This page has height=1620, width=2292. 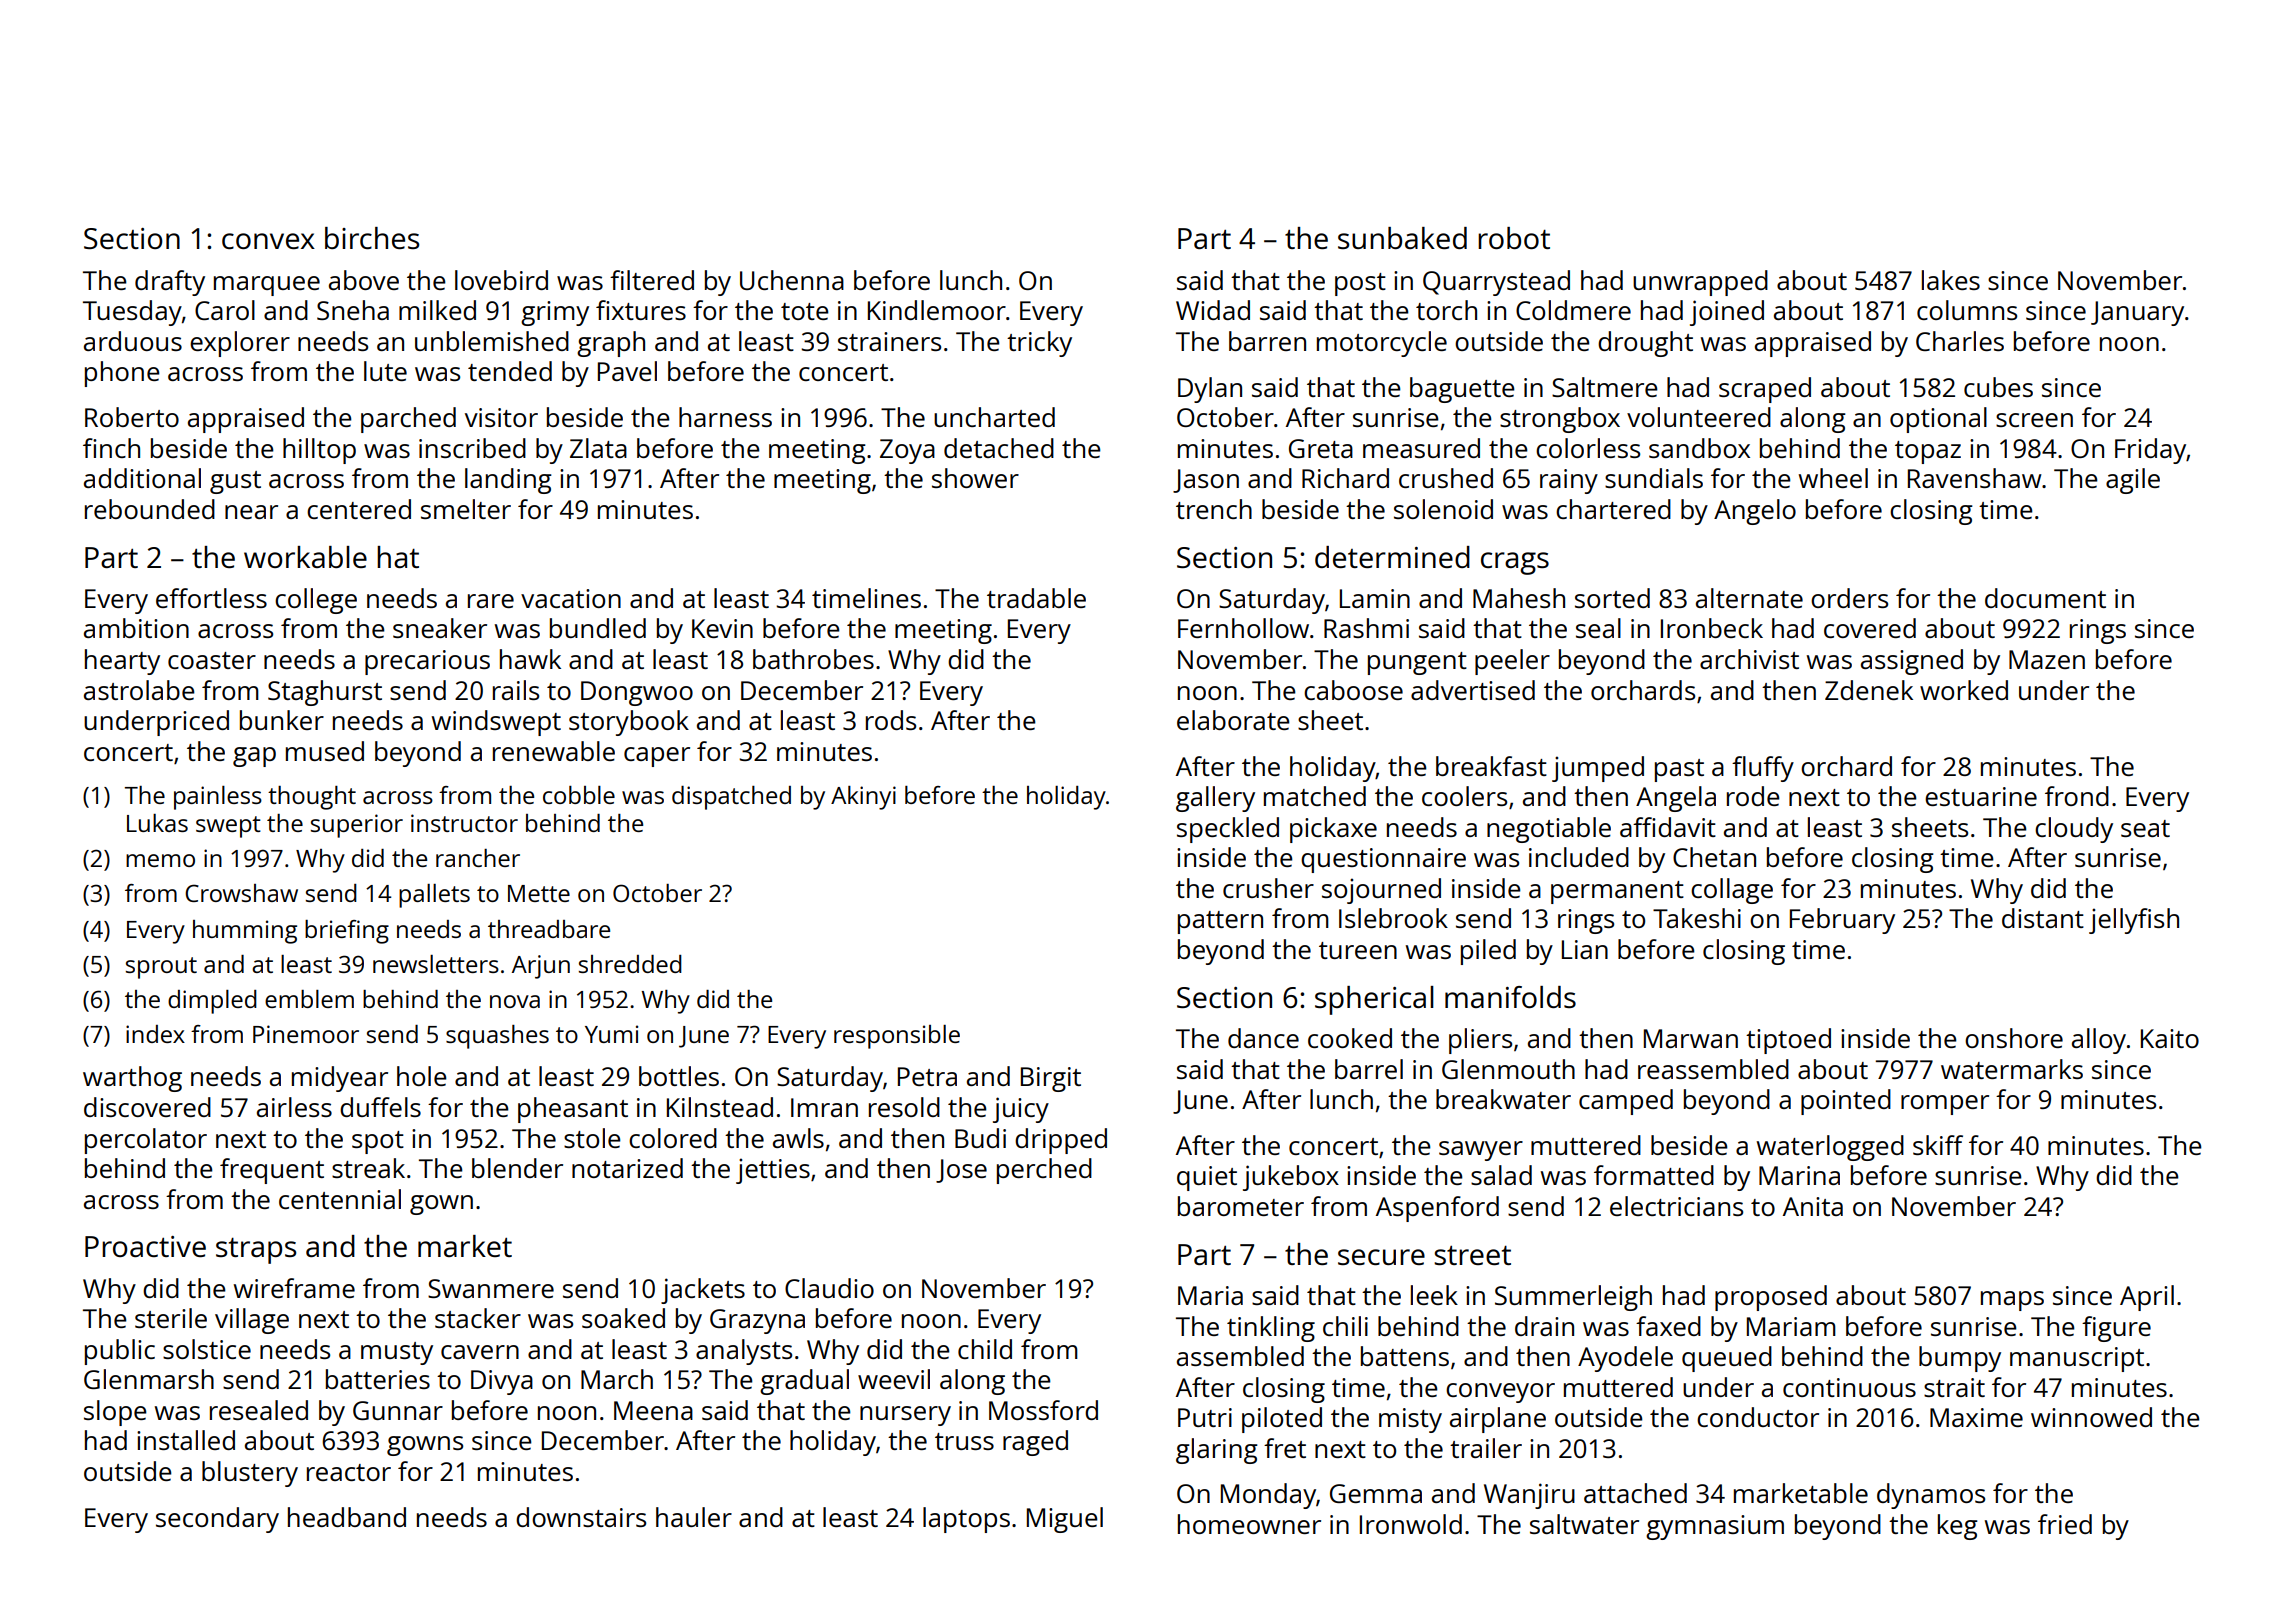 I want to click on lute, so click(x=385, y=371).
